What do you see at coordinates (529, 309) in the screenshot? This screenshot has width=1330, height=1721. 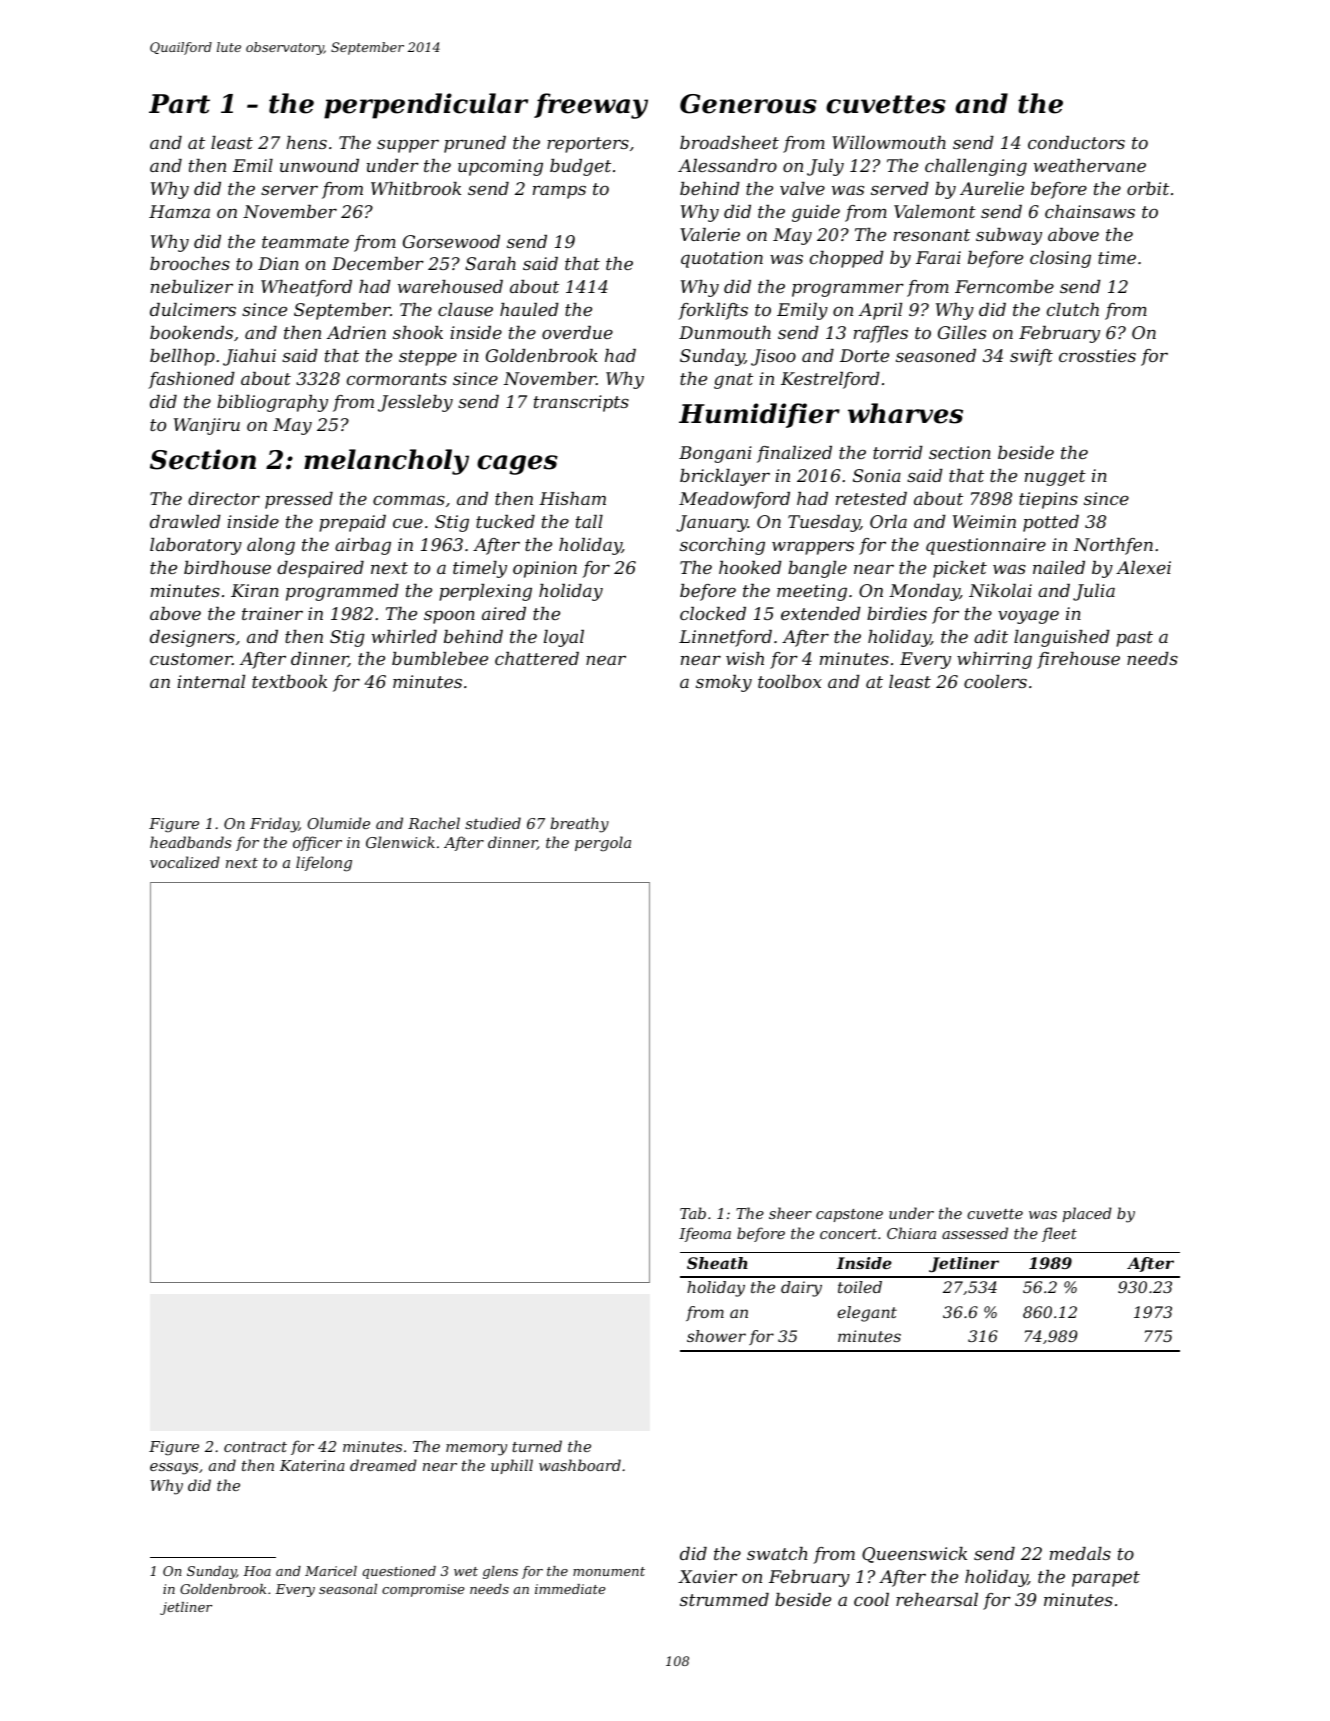 I see `hauled` at bounding box center [529, 309].
